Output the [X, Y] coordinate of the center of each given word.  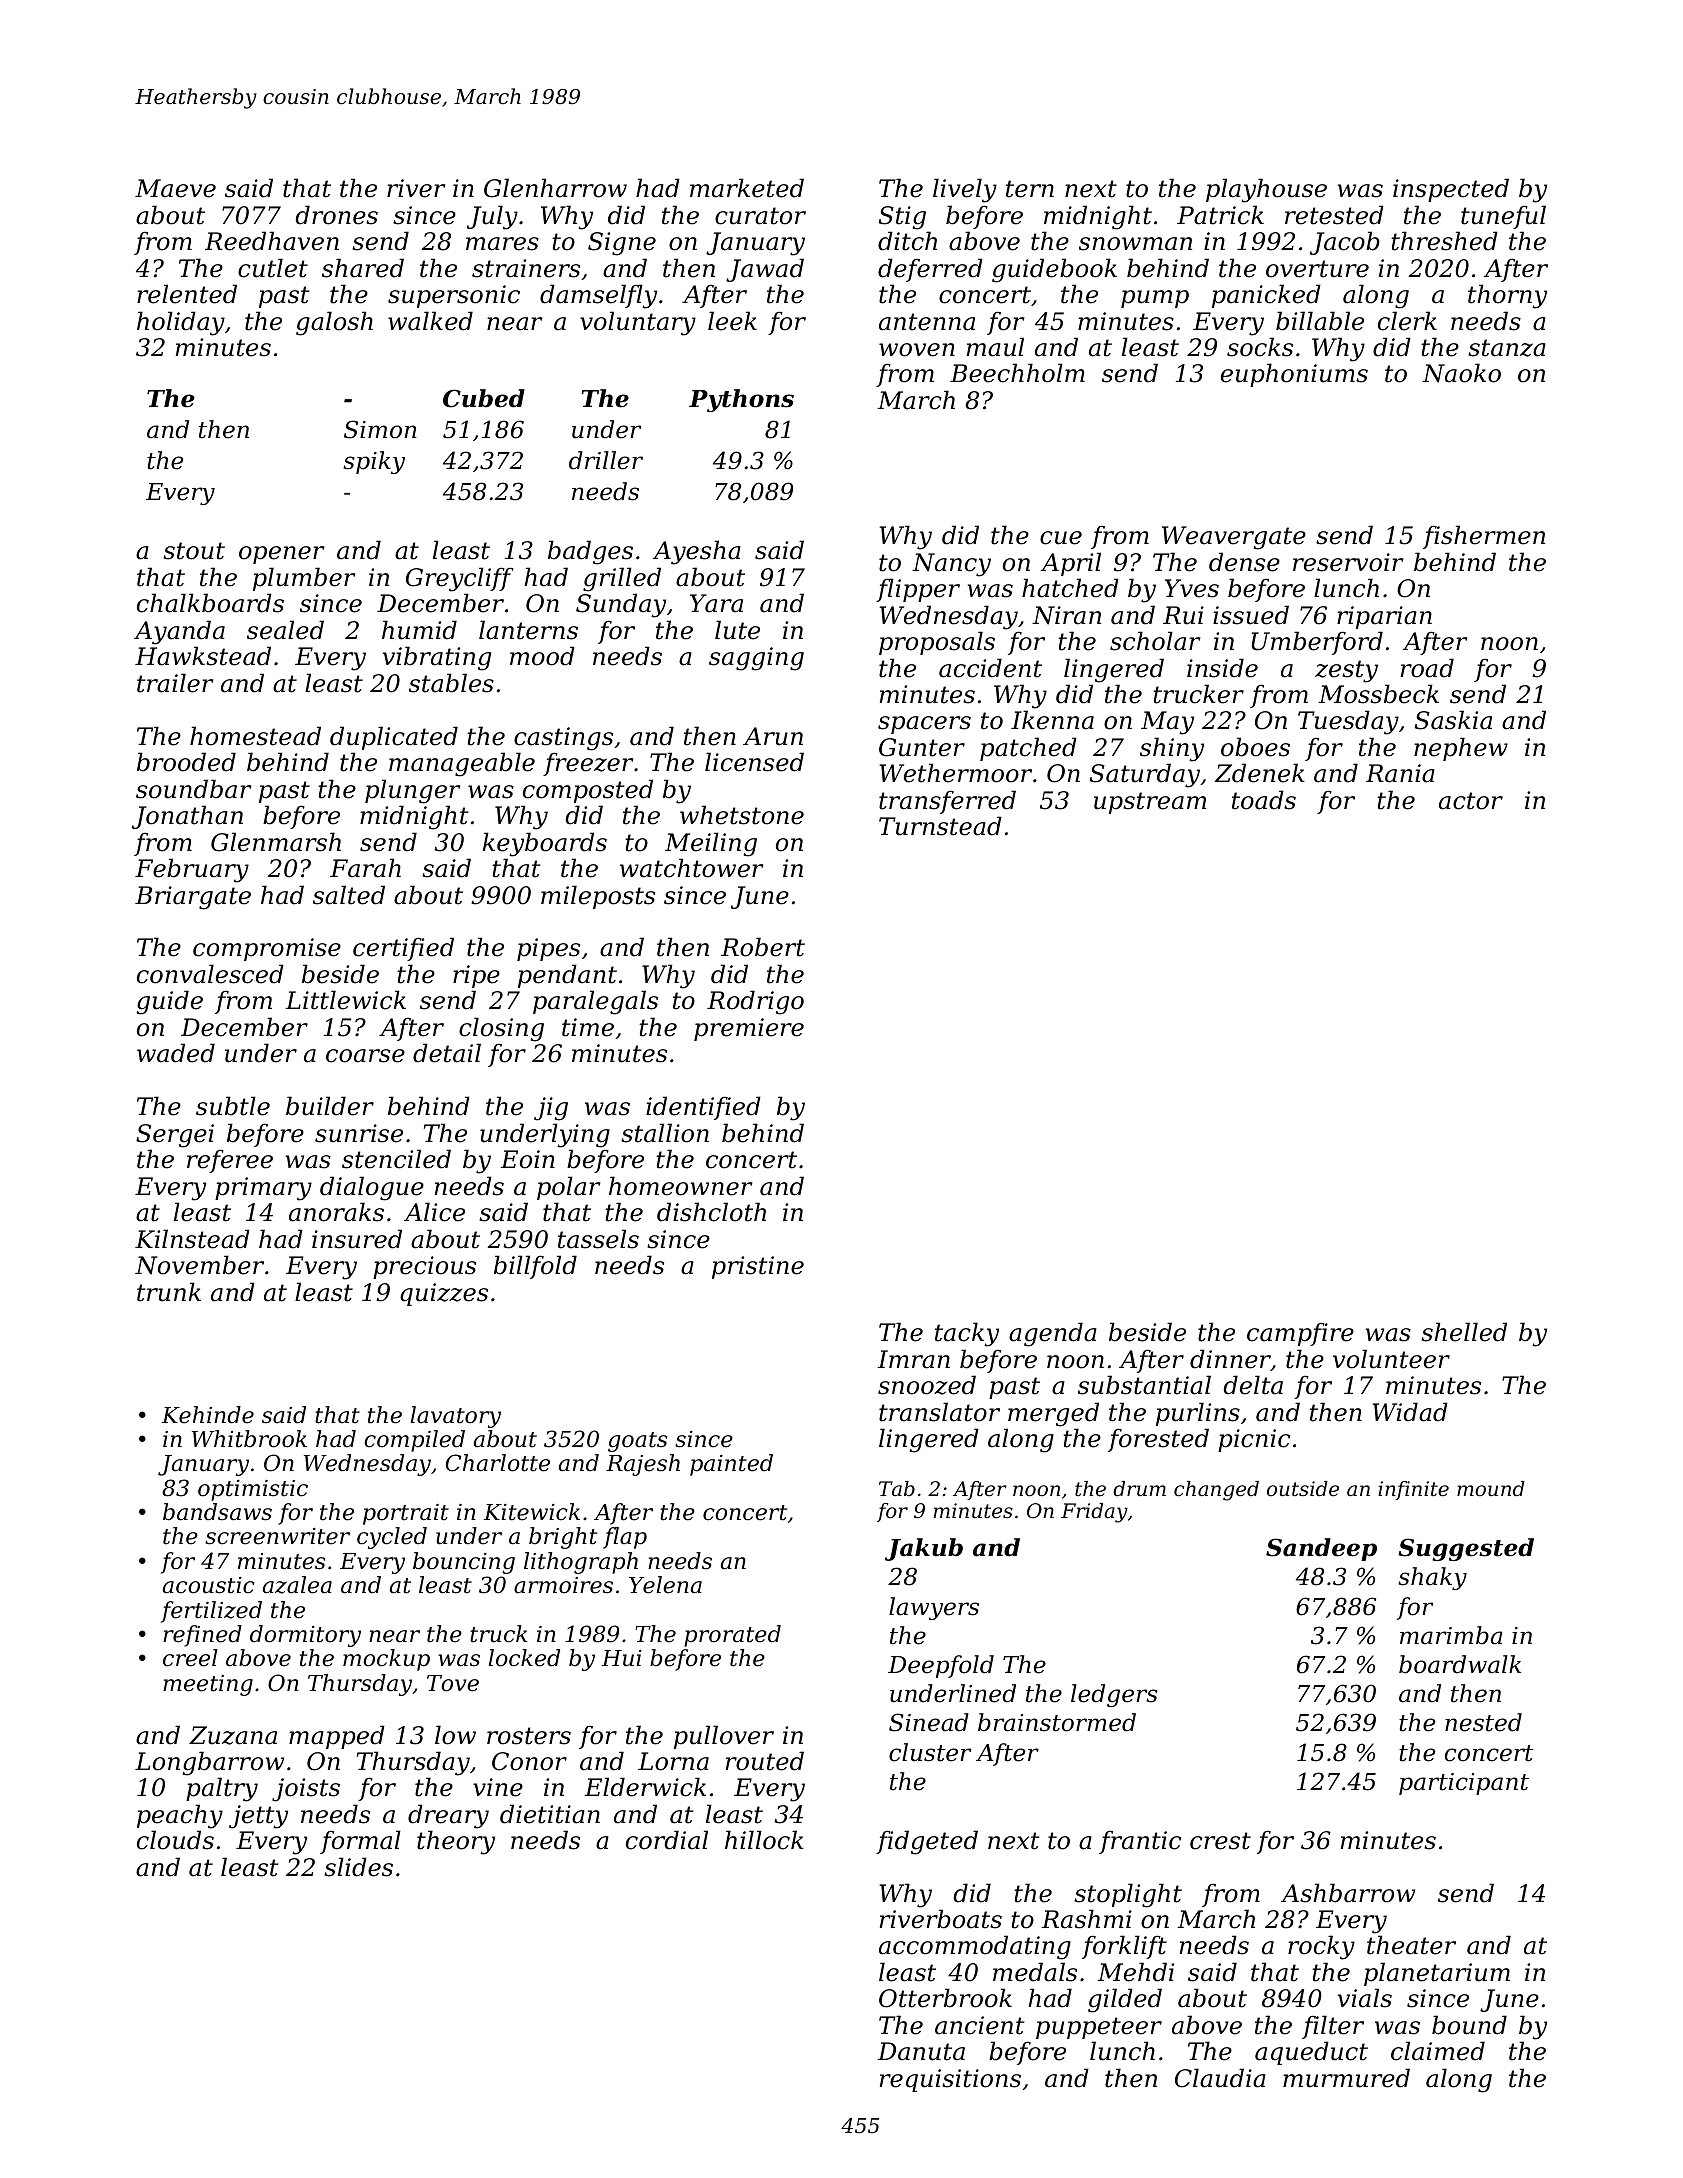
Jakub [924, 1549]
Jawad [765, 270]
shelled [1464, 1332]
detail [447, 1053]
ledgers [1114, 1695]
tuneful [1503, 217]
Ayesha [697, 552]
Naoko [1461, 373]
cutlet [273, 268]
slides [358, 1867]
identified [703, 1108]
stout [194, 551]
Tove [453, 1683]
